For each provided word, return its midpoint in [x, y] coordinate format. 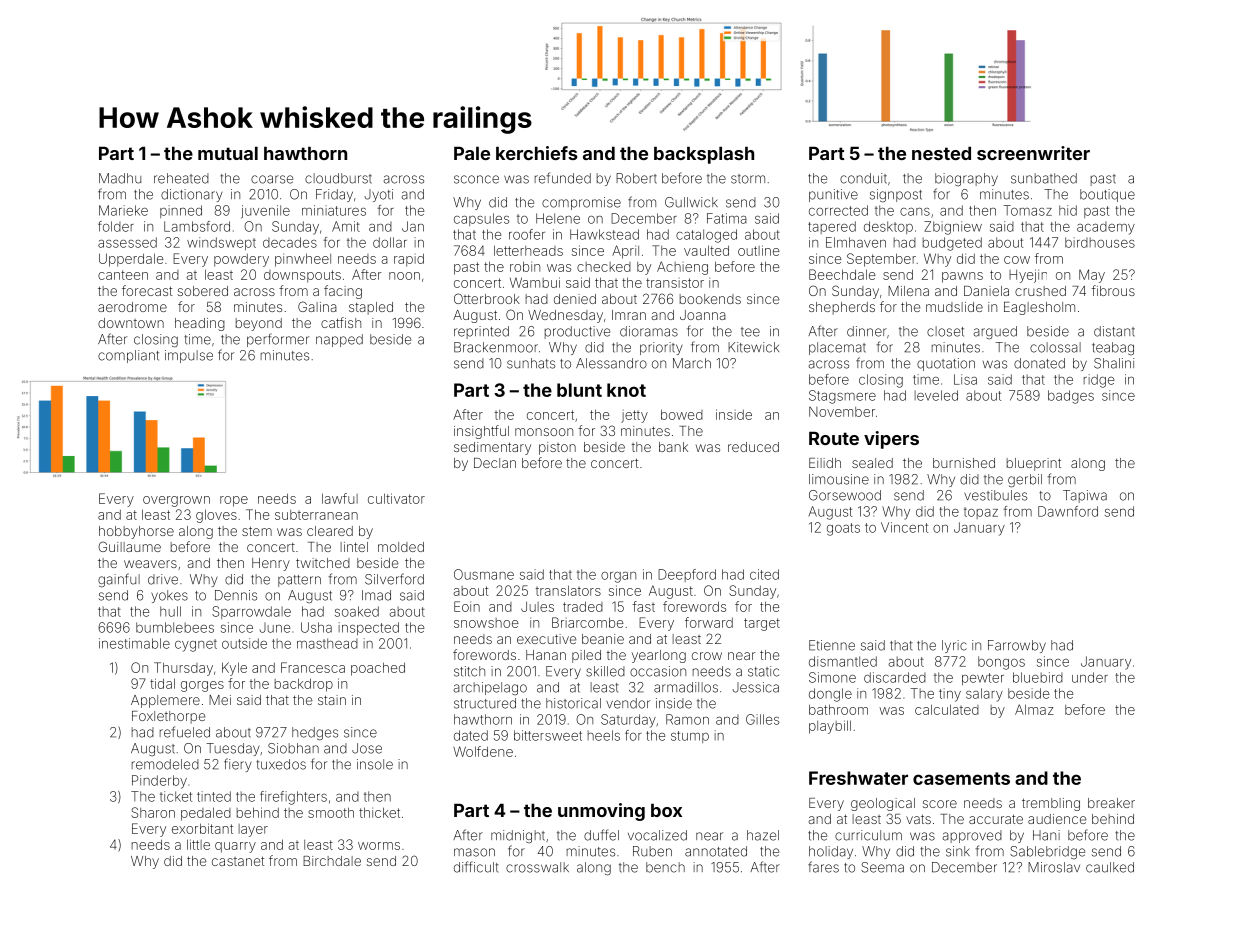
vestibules [995, 495]
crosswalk [537, 867]
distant [1114, 331]
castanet [238, 861]
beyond [259, 324]
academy [1106, 228]
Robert [636, 178]
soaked [357, 611]
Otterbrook [487, 298]
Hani [1046, 835]
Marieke [123, 210]
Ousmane [484, 574]
